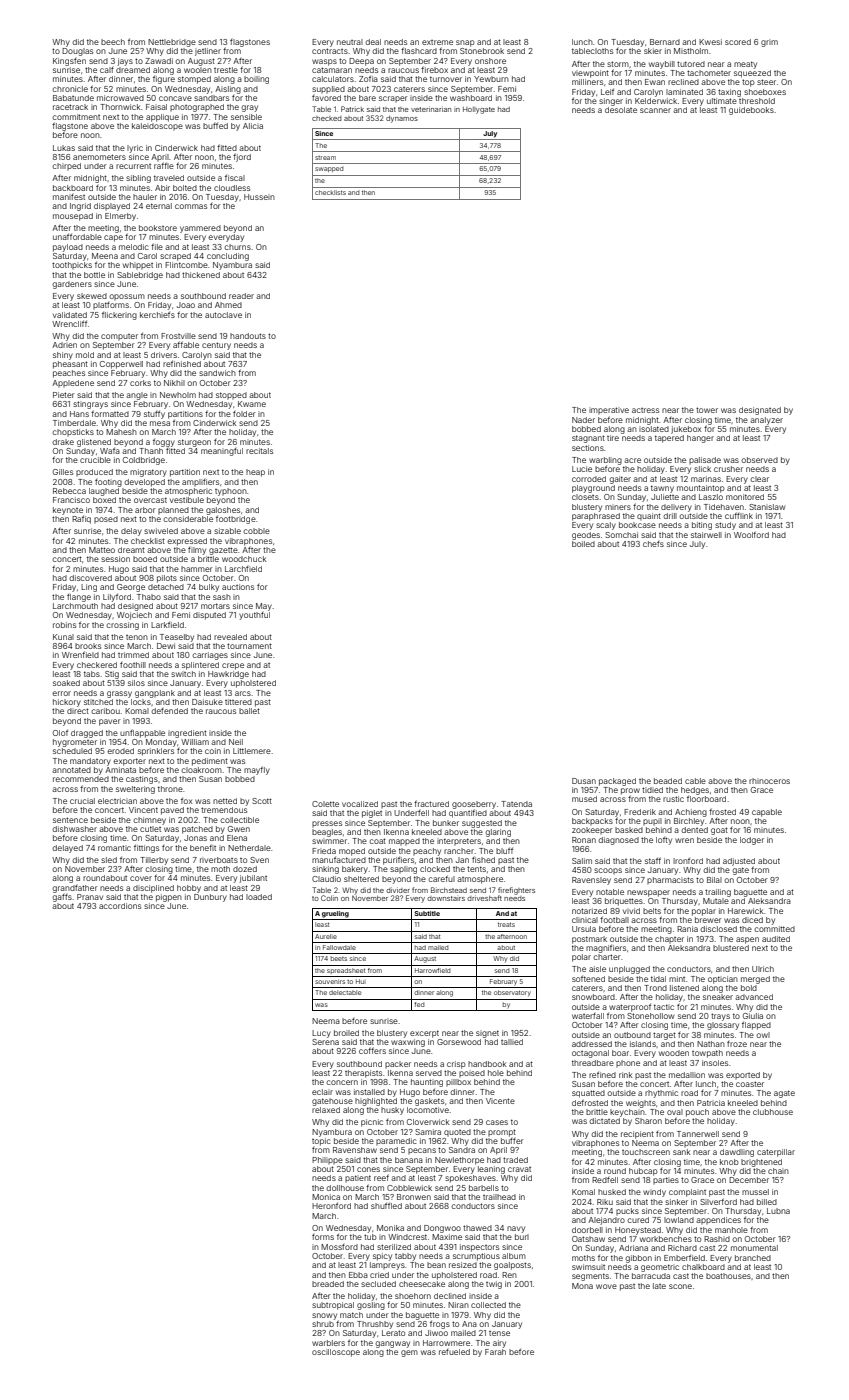 This document has height=1400, width=849. I want to click on beech, so click(113, 42).
